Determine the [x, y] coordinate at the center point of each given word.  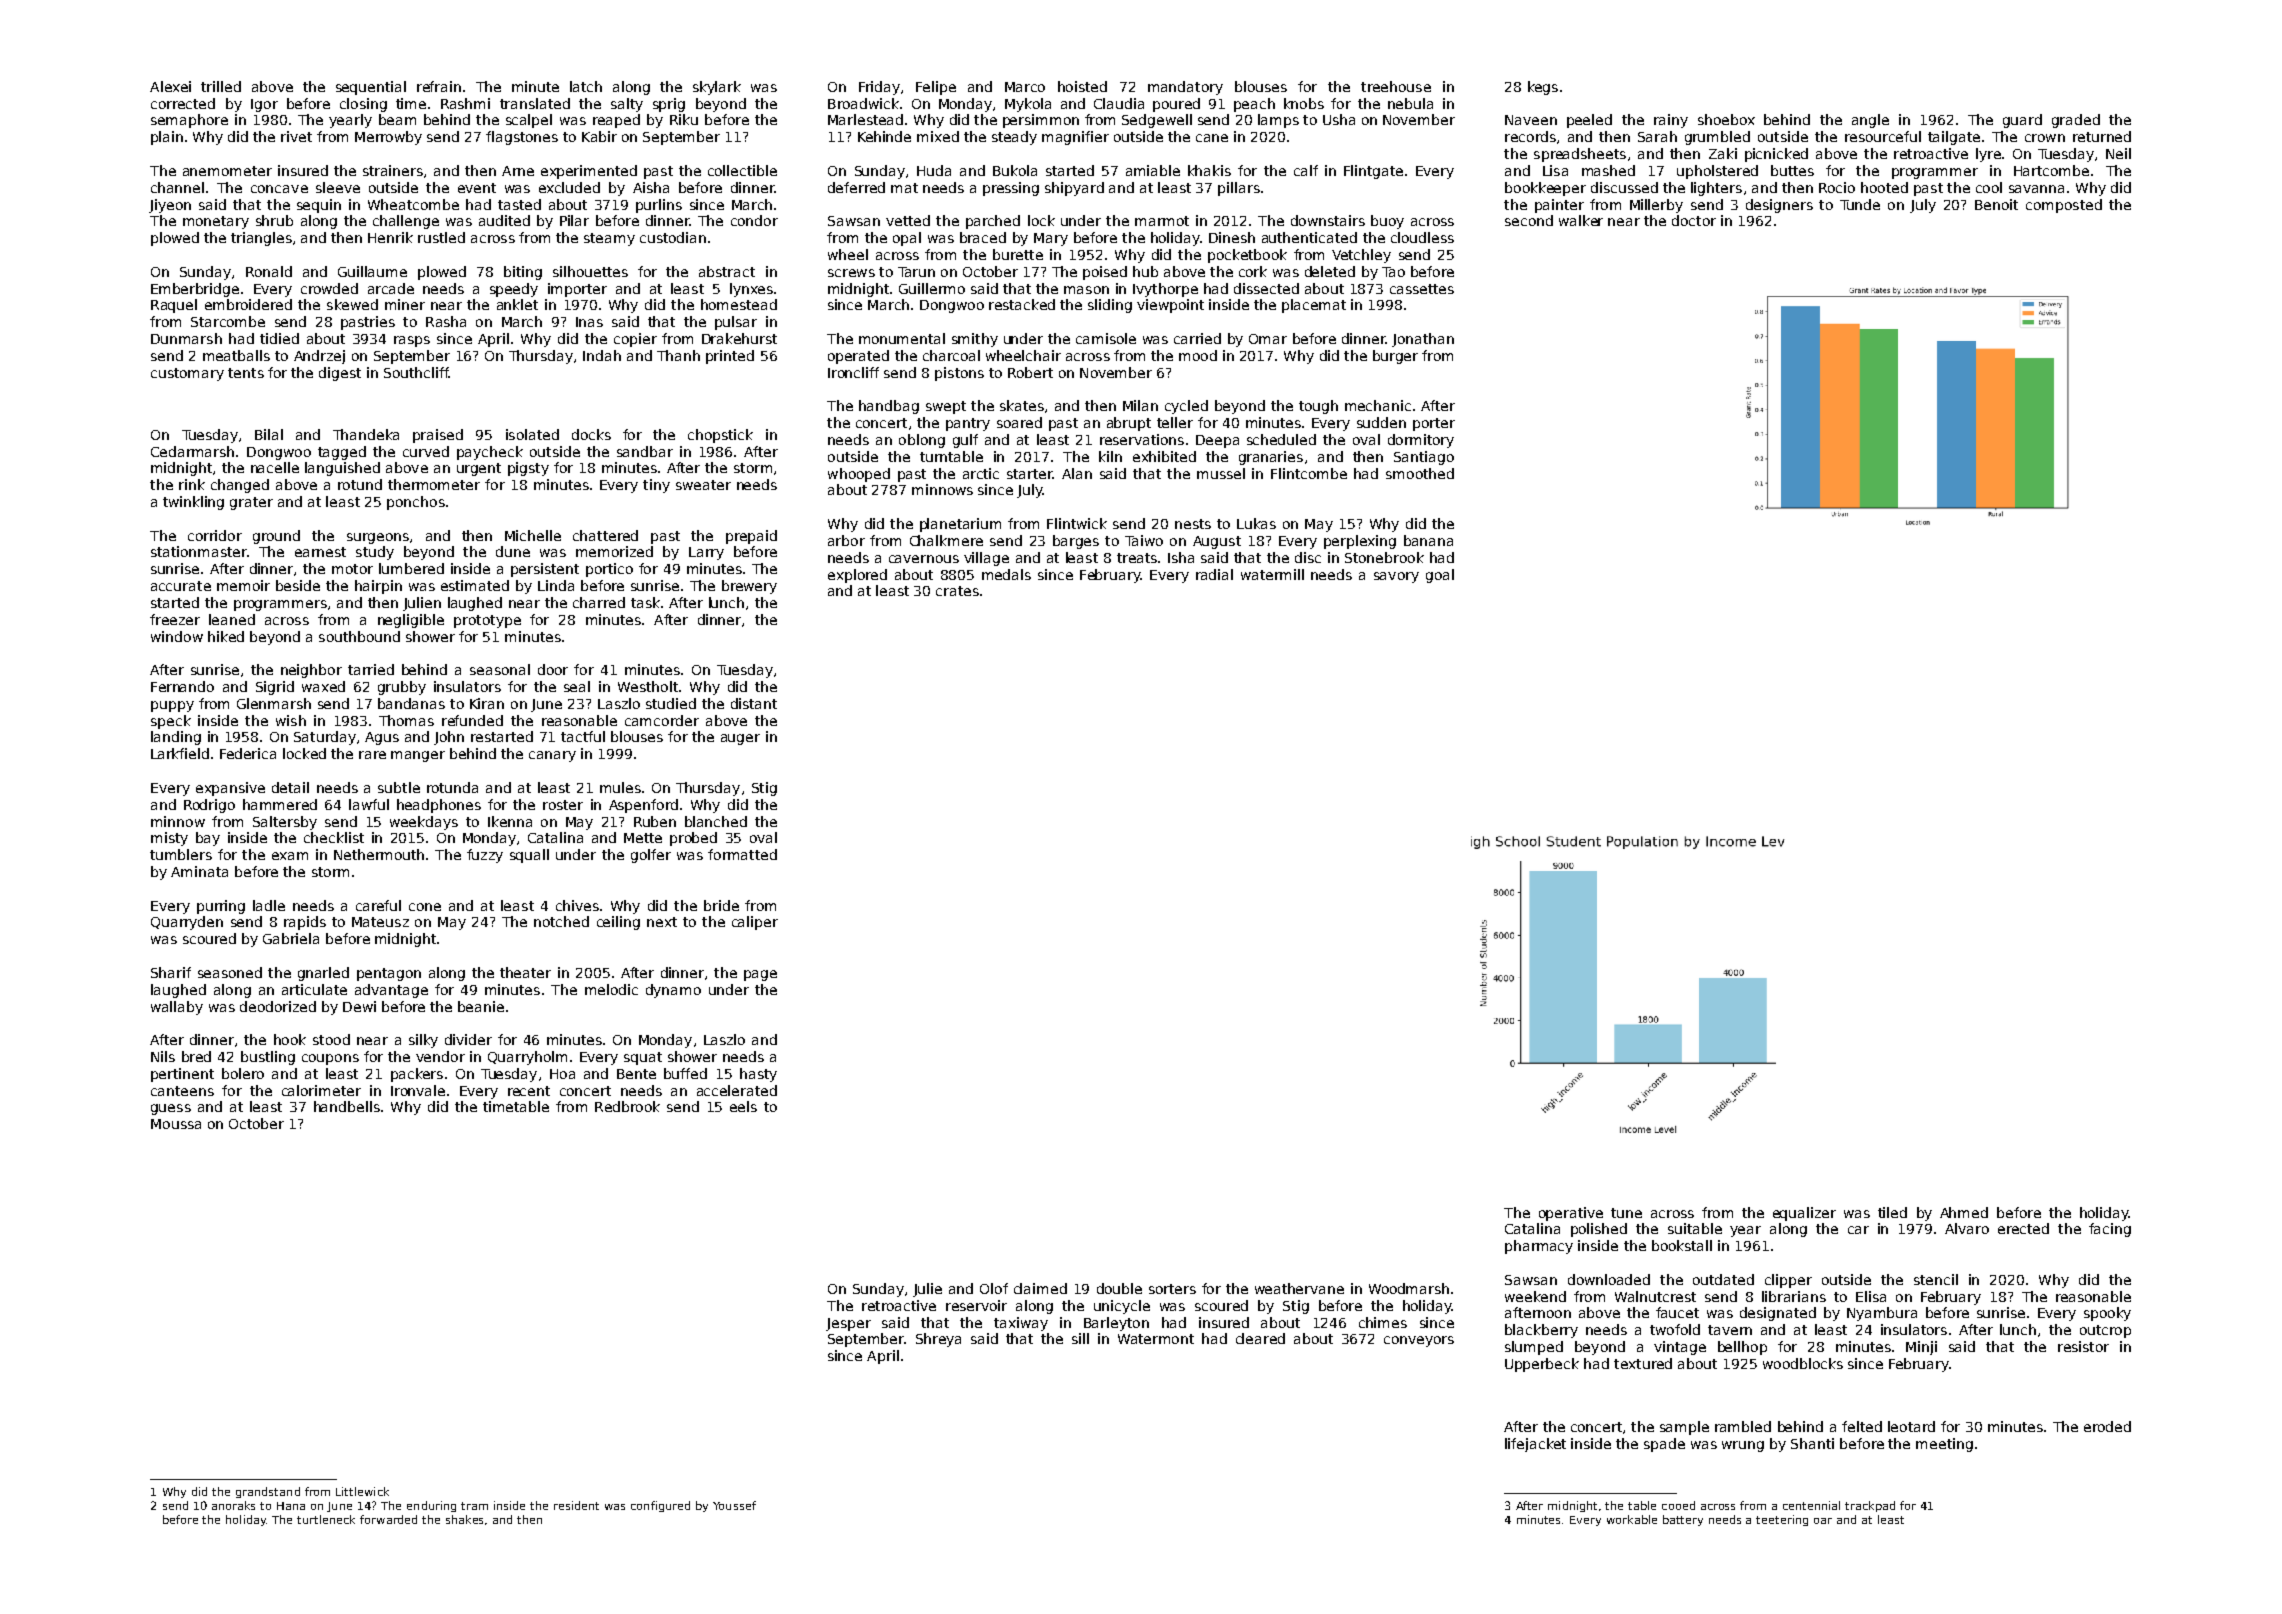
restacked [1022, 304]
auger [740, 739]
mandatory [1185, 88]
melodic [611, 989]
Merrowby [388, 138]
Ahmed [1964, 1212]
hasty [758, 1075]
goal [1440, 576]
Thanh [678, 355]
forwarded [388, 1519]
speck [171, 722]
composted [2064, 206]
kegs [1543, 88]
